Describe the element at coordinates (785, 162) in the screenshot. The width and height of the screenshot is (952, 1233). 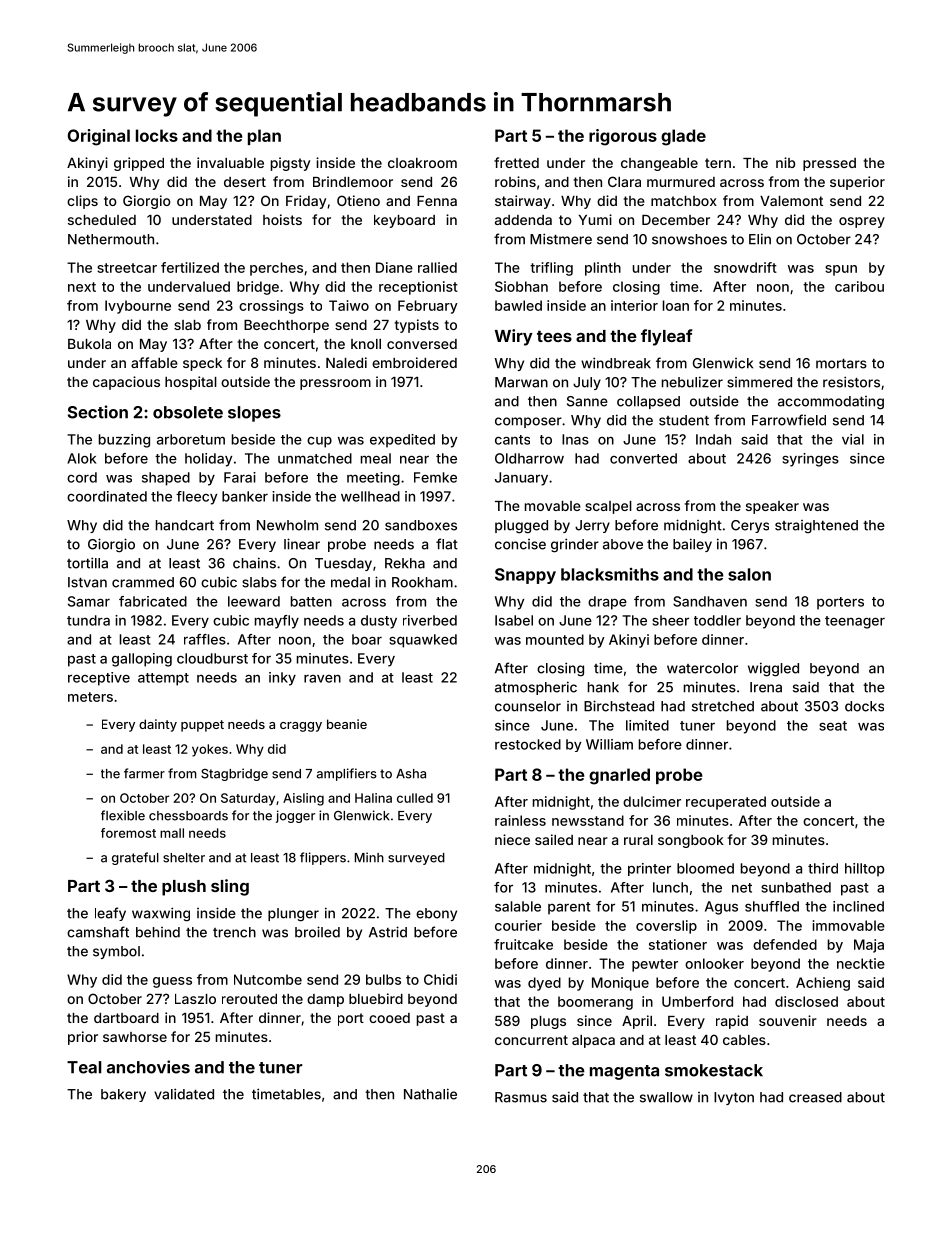
I see `nib` at that location.
